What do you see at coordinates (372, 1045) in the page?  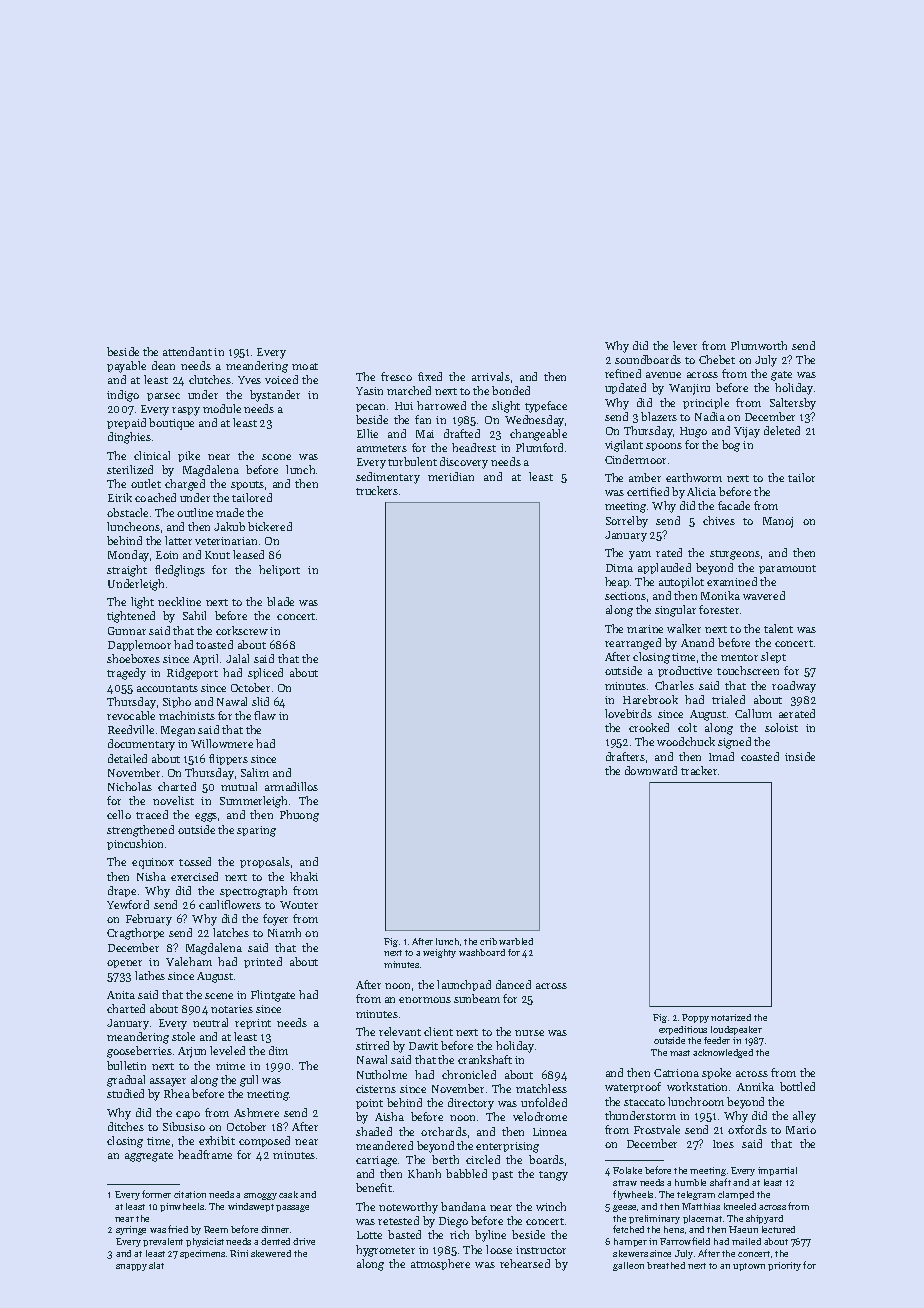 I see `stirred` at bounding box center [372, 1045].
